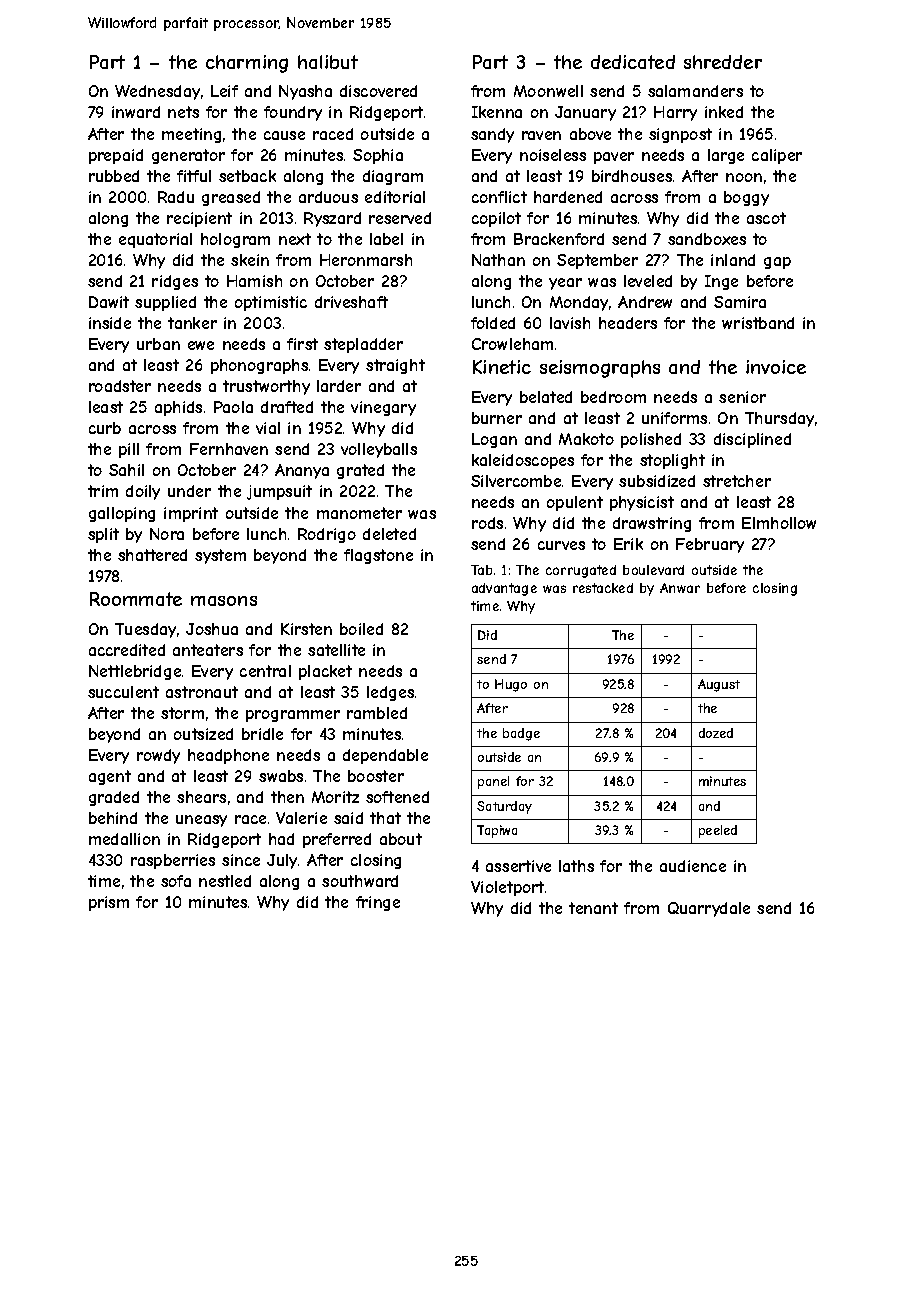  What do you see at coordinates (114, 798) in the screenshot?
I see `graded` at bounding box center [114, 798].
